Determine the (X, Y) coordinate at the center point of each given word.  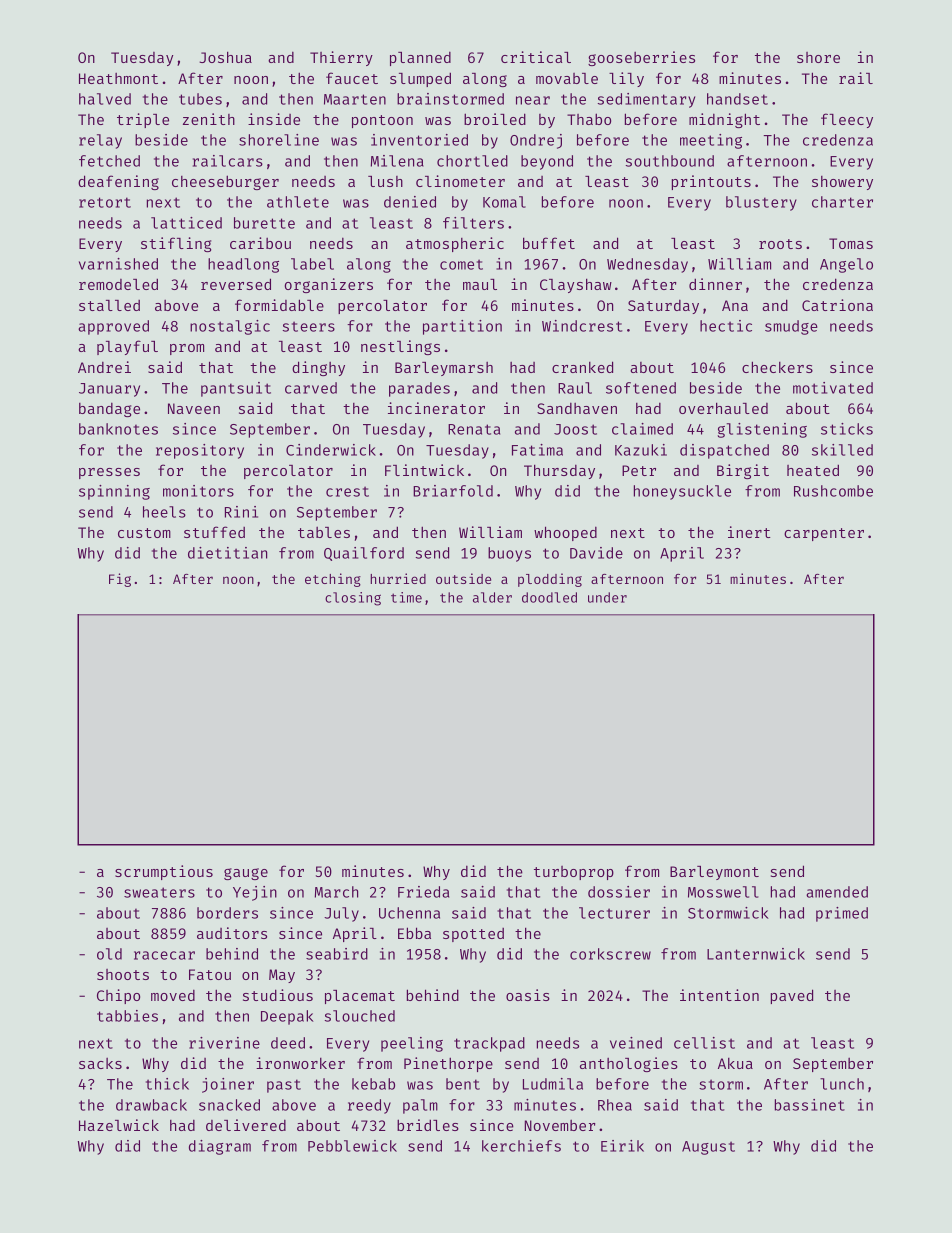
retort (105, 202)
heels (164, 512)
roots (780, 244)
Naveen (194, 408)
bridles (428, 1125)
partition (462, 327)
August (708, 1148)
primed (842, 914)
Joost (575, 429)
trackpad (489, 1044)
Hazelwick (119, 1125)
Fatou (210, 974)
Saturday (663, 306)
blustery (761, 203)
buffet (549, 243)
